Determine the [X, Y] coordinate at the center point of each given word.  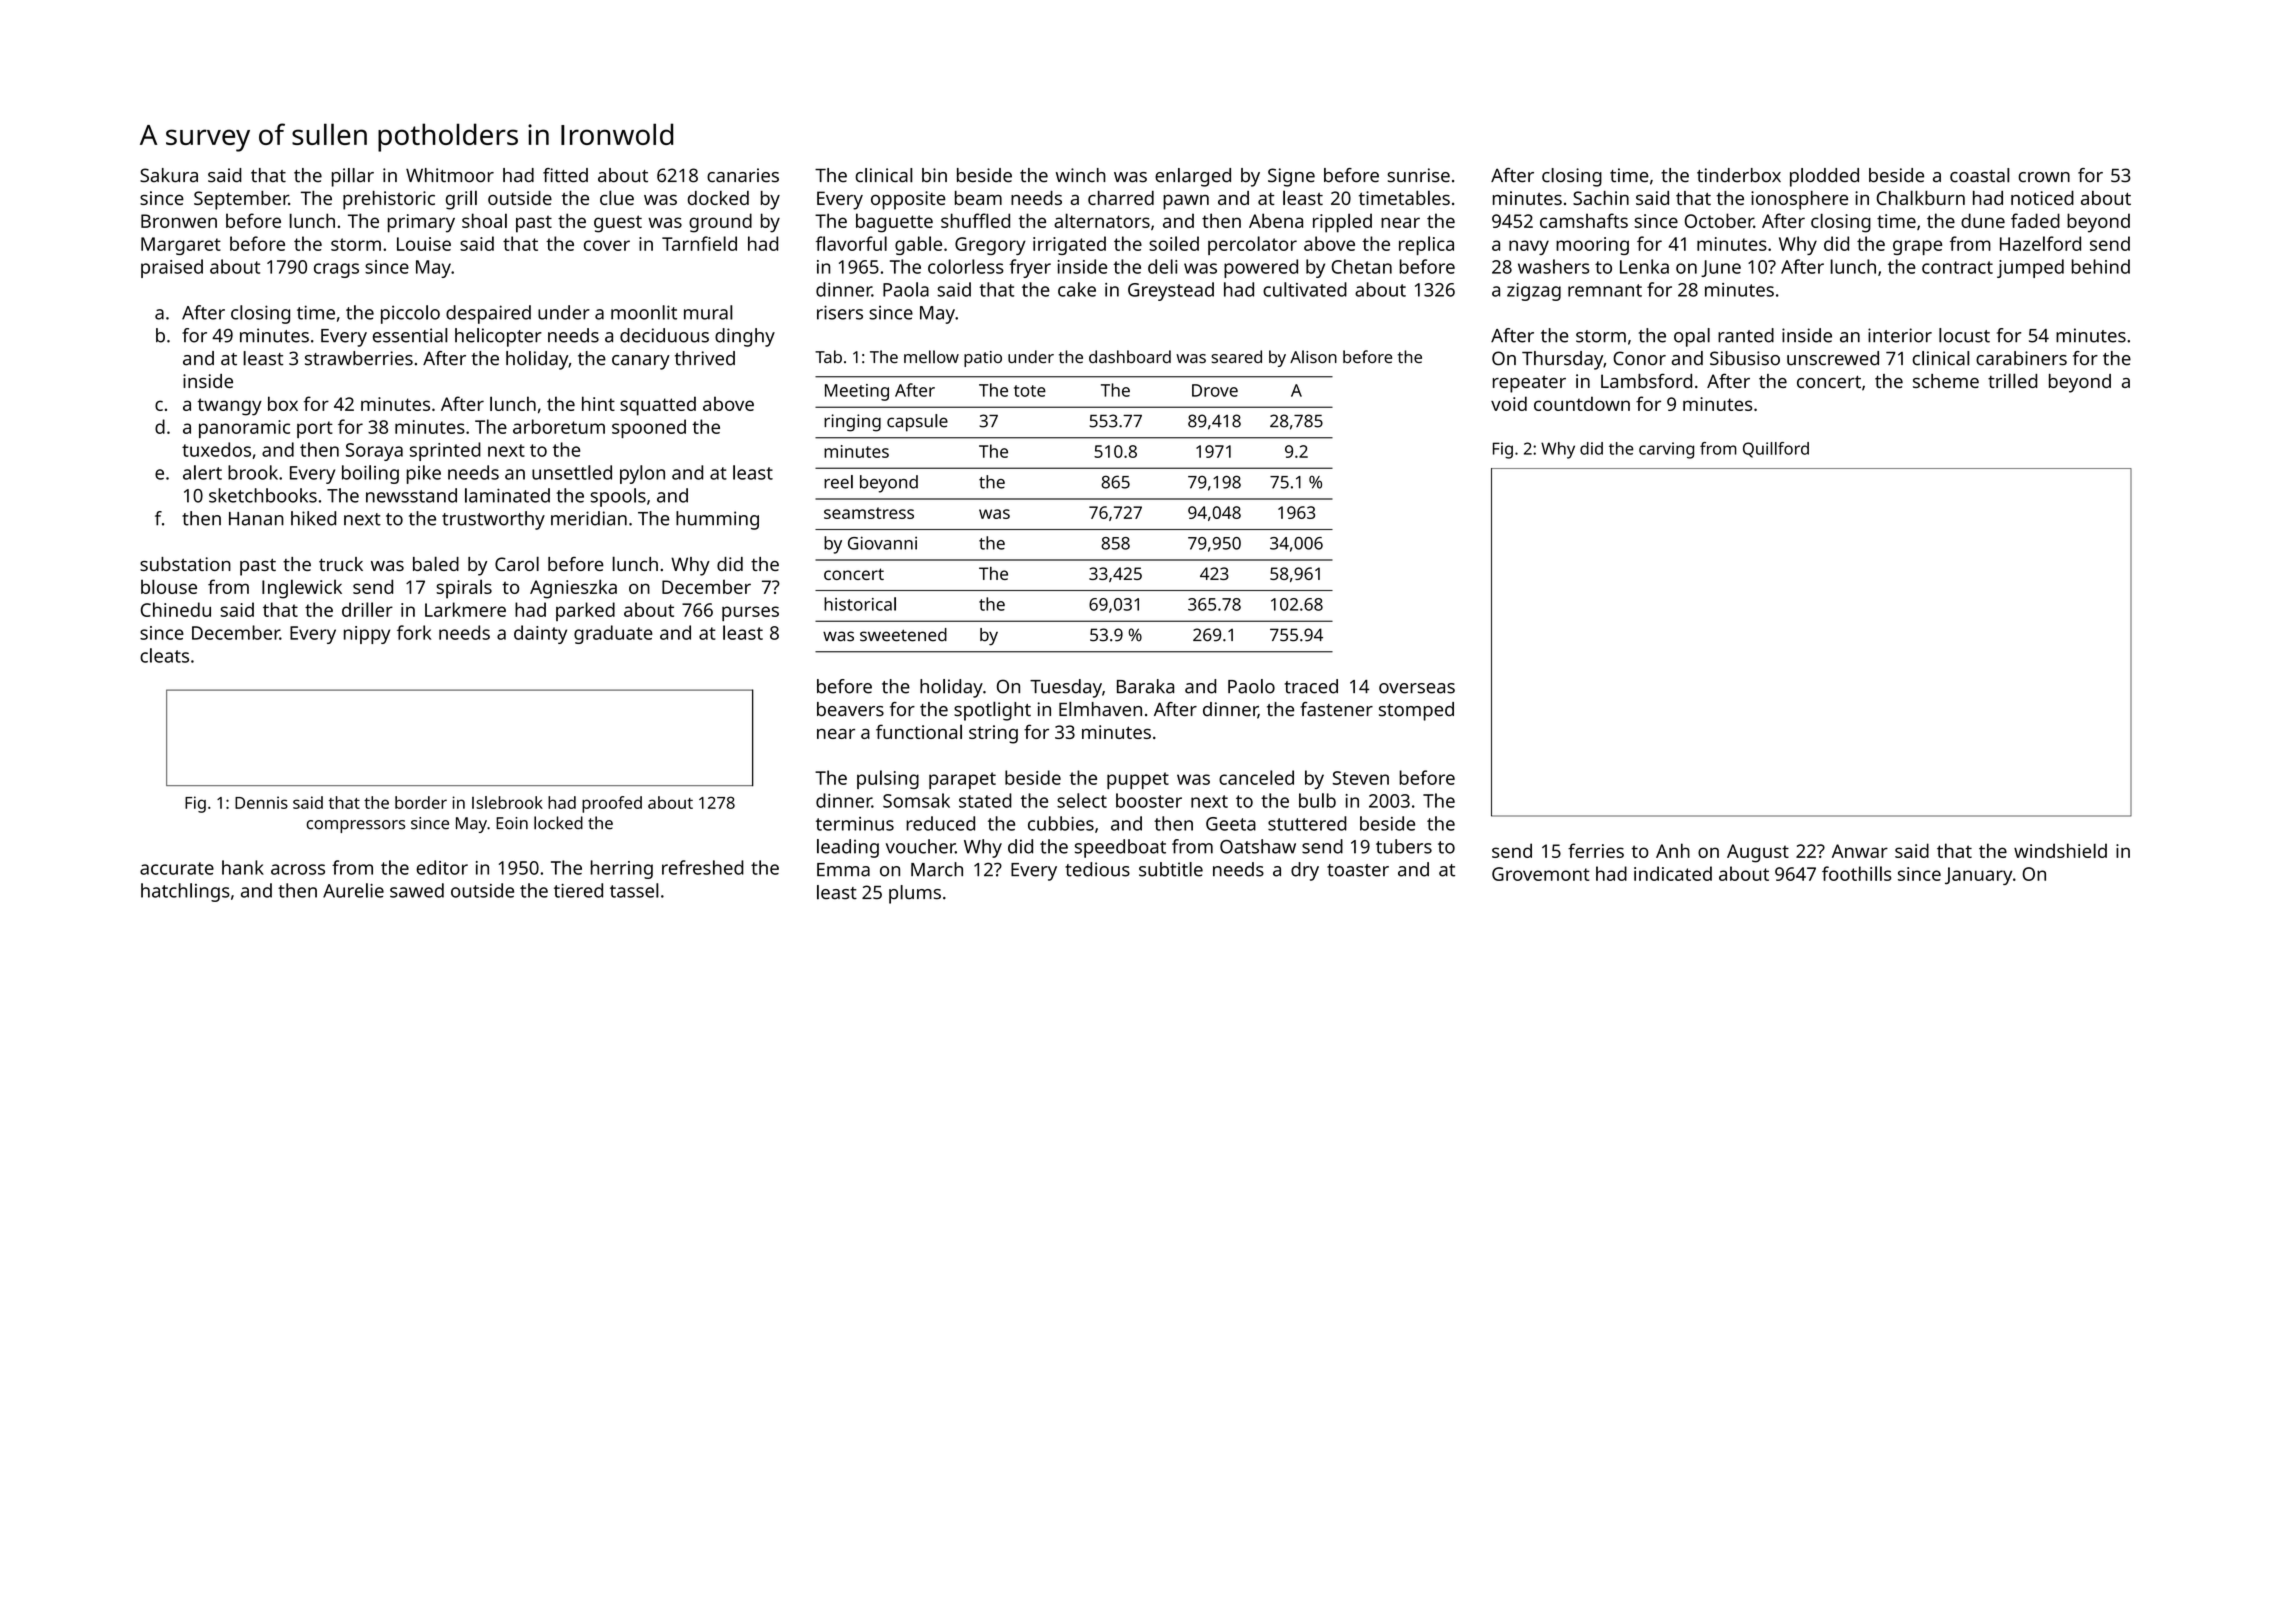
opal [1692, 337]
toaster [1358, 870]
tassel [634, 890]
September [241, 200]
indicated [1673, 873]
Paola [906, 289]
